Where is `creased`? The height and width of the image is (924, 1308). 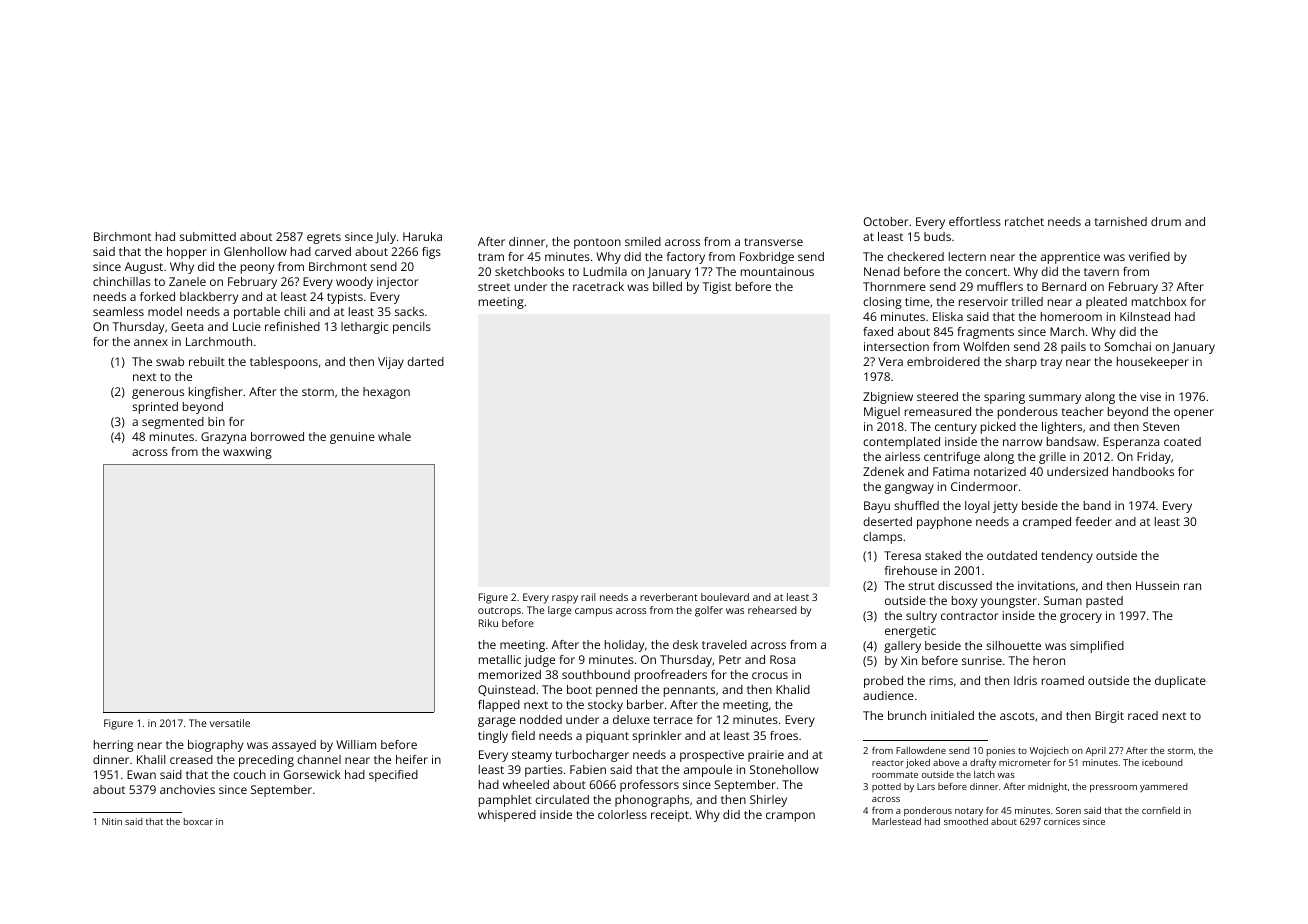
creased is located at coordinates (191, 759).
